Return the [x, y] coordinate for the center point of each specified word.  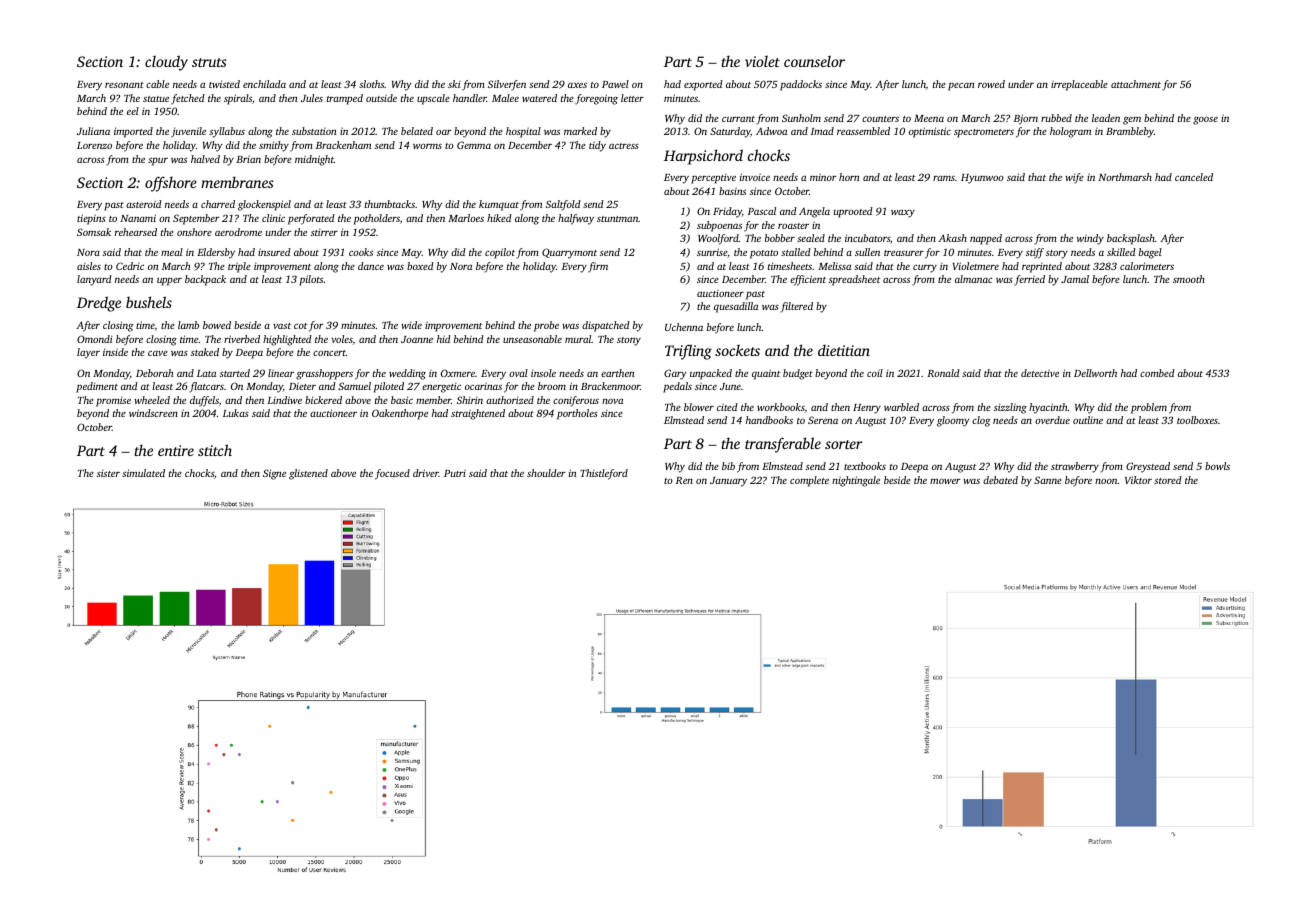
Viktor [1138, 480]
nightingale [856, 481]
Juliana [93, 131]
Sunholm [801, 118]
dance [371, 266]
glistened [308, 474]
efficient [808, 280]
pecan [961, 87]
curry [925, 268]
